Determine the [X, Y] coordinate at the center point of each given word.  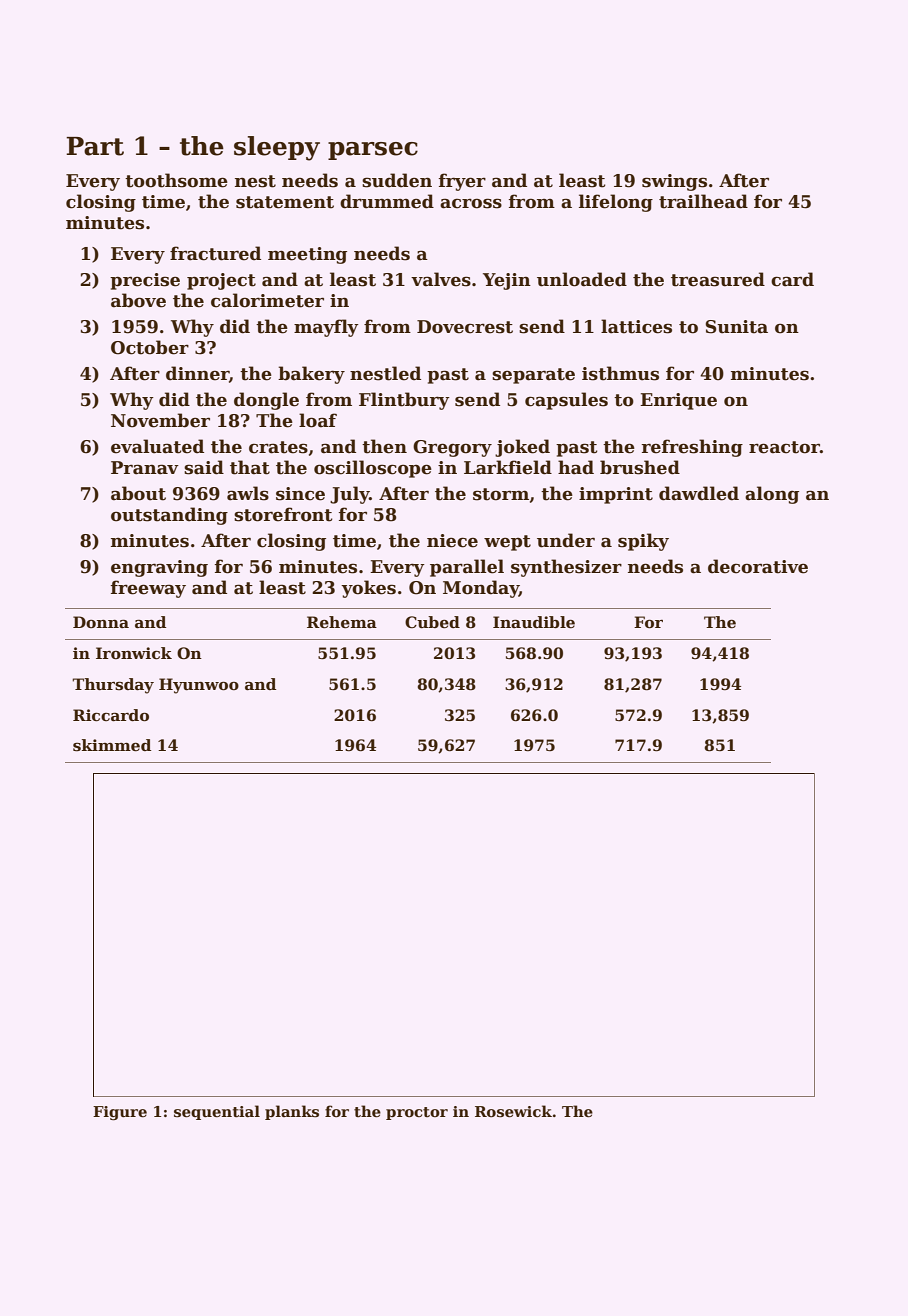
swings [674, 182]
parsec [373, 151]
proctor [417, 1113]
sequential [217, 1112]
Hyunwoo [199, 686]
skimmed [112, 745]
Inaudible [534, 622]
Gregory [452, 448]
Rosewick [513, 1111]
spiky [643, 542]
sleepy [277, 148]
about [138, 493]
